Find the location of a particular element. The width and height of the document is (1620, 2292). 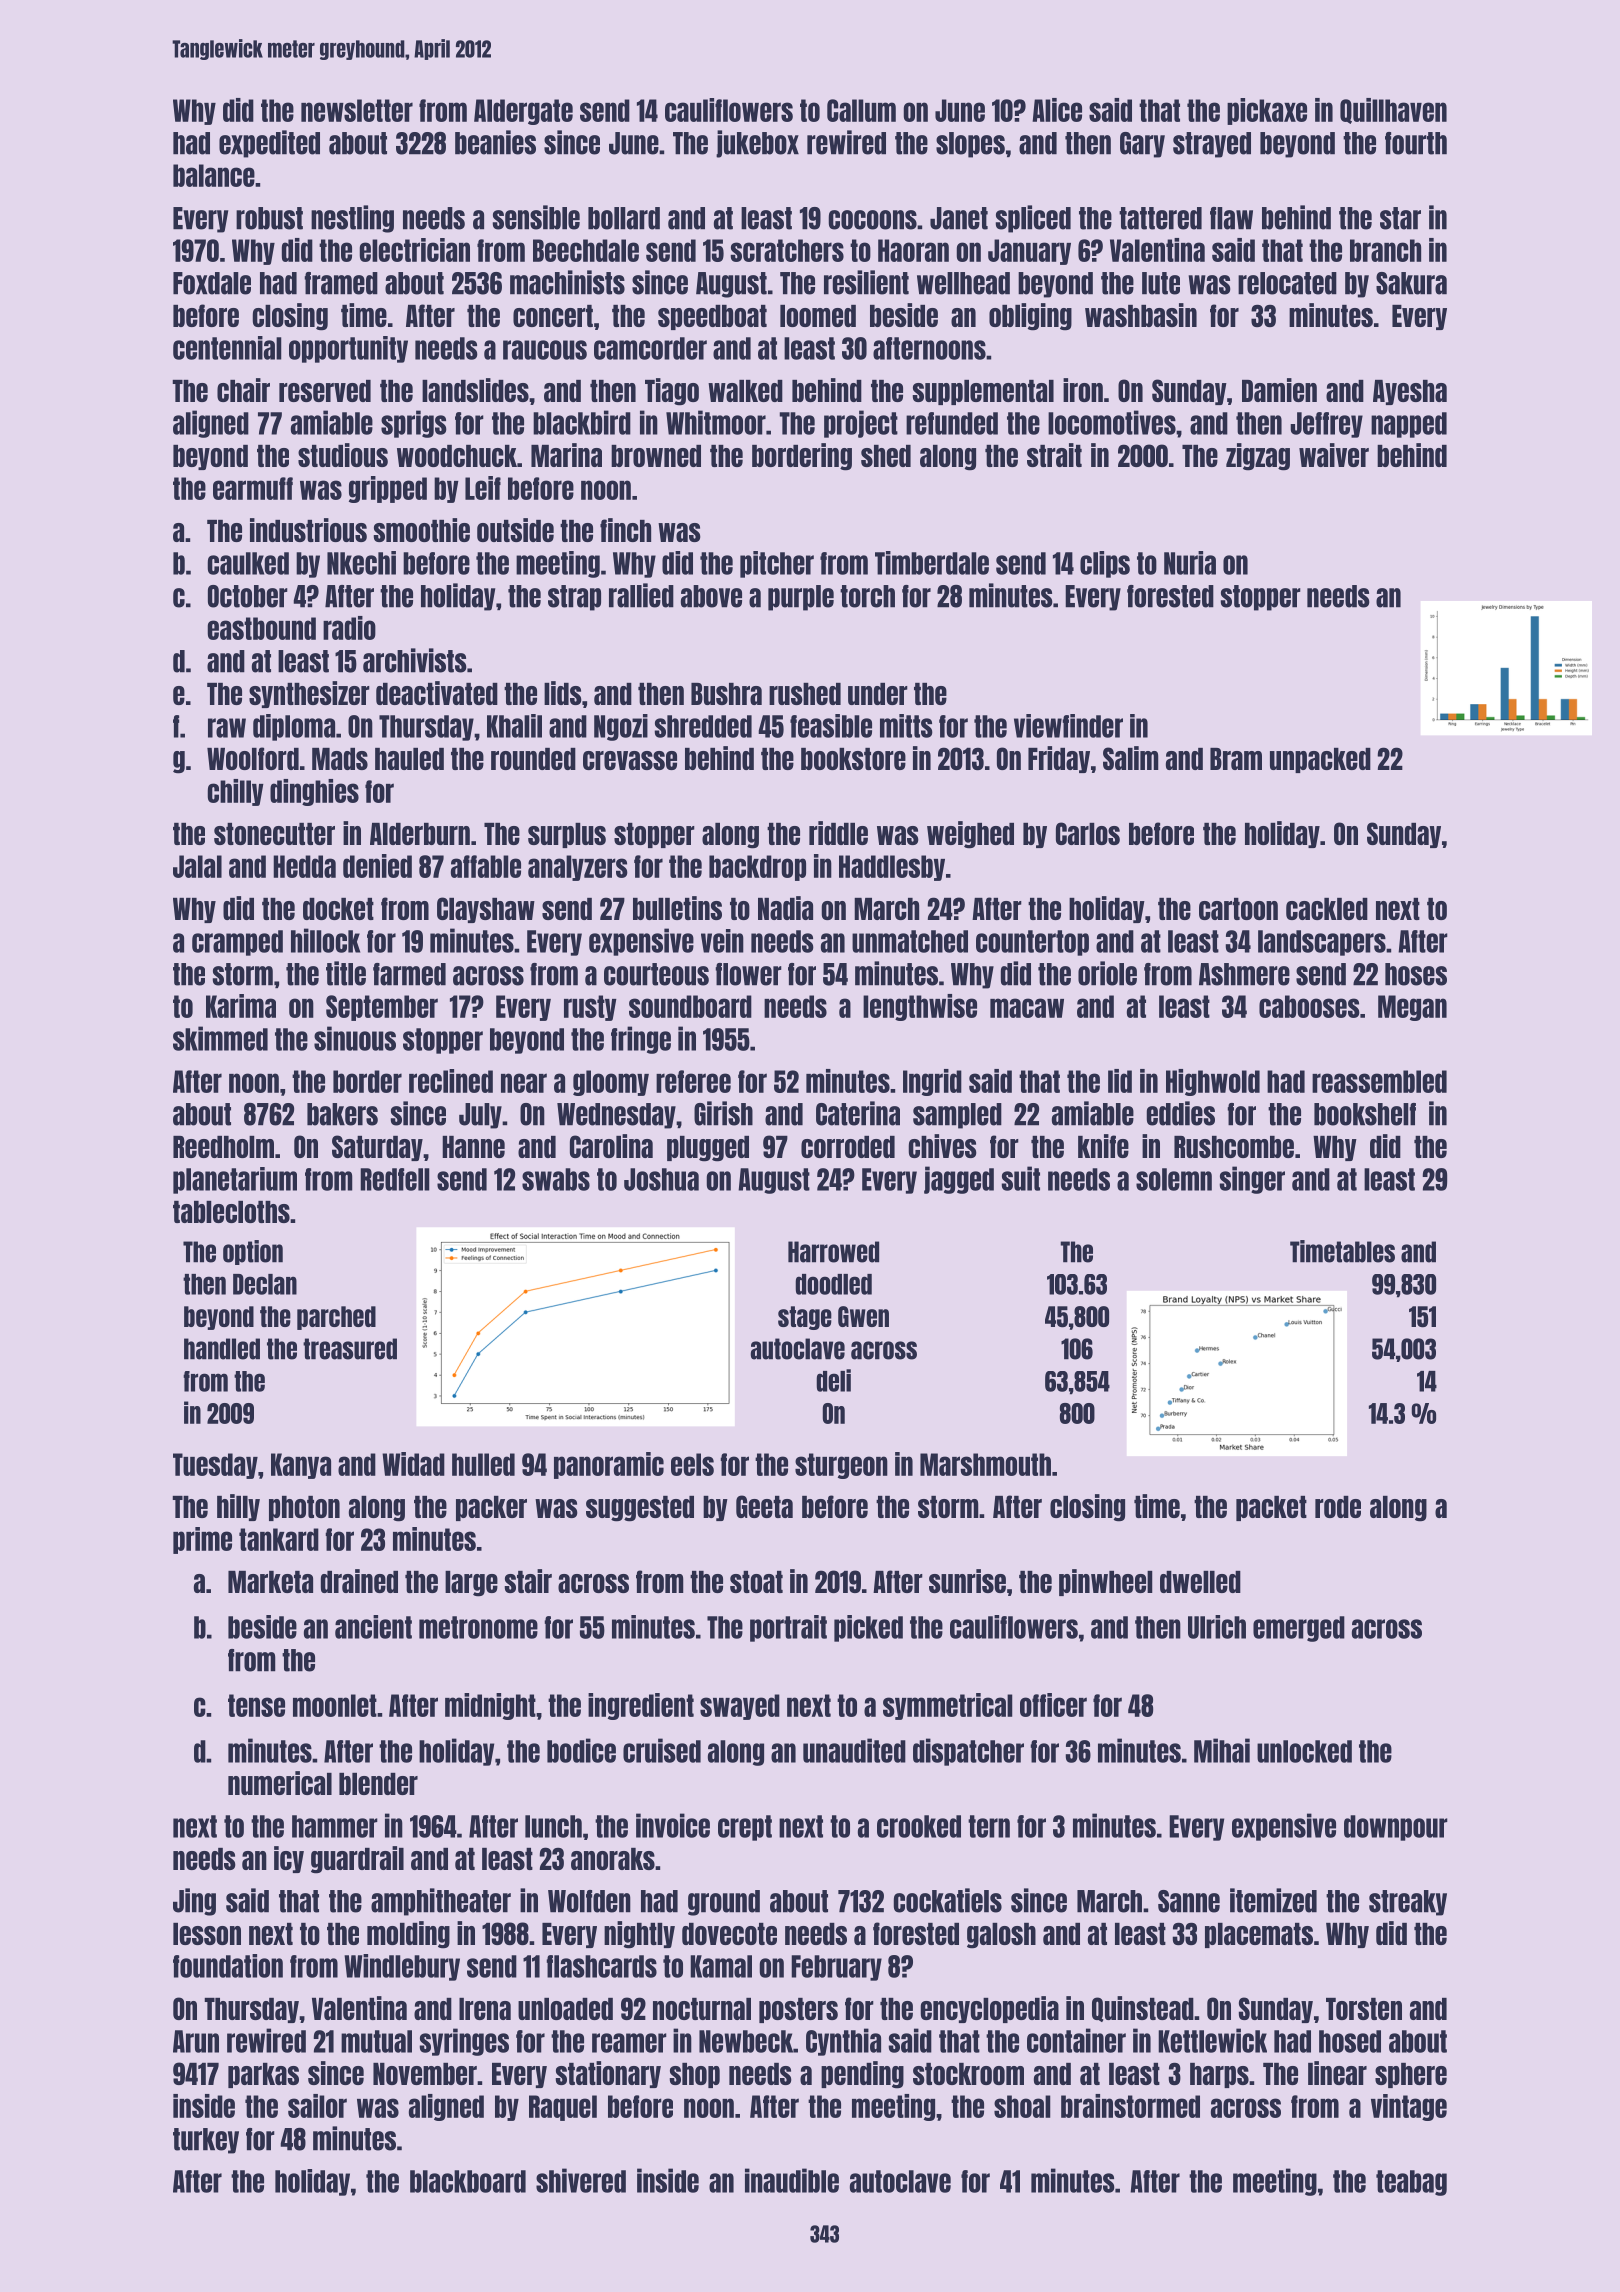

flaw is located at coordinates (1231, 218).
